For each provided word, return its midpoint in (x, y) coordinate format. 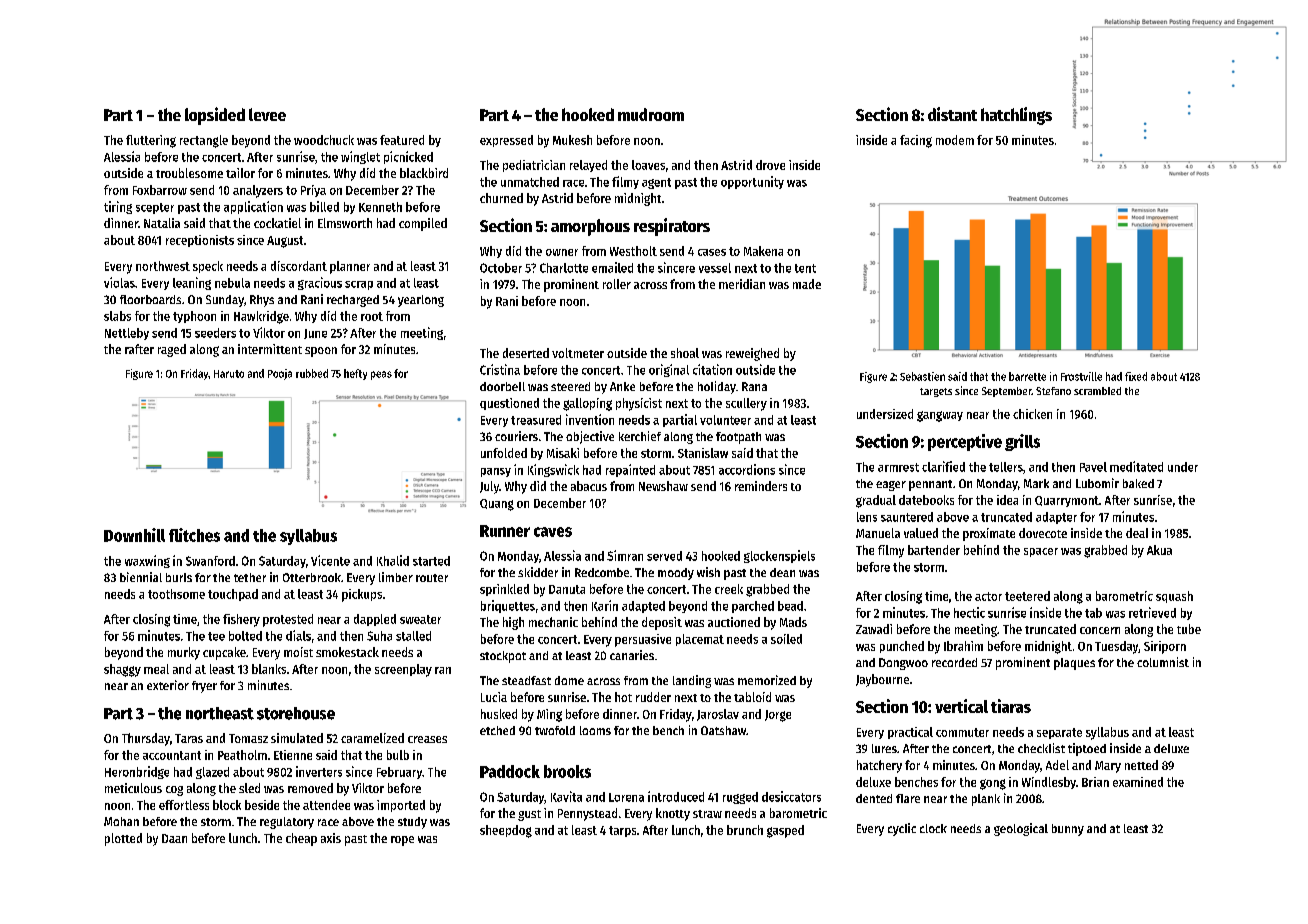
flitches (194, 535)
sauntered (907, 517)
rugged (740, 798)
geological (1021, 829)
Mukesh (572, 140)
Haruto (229, 374)
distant (952, 114)
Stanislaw (703, 453)
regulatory (287, 823)
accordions (747, 469)
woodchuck (324, 140)
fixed (1136, 376)
